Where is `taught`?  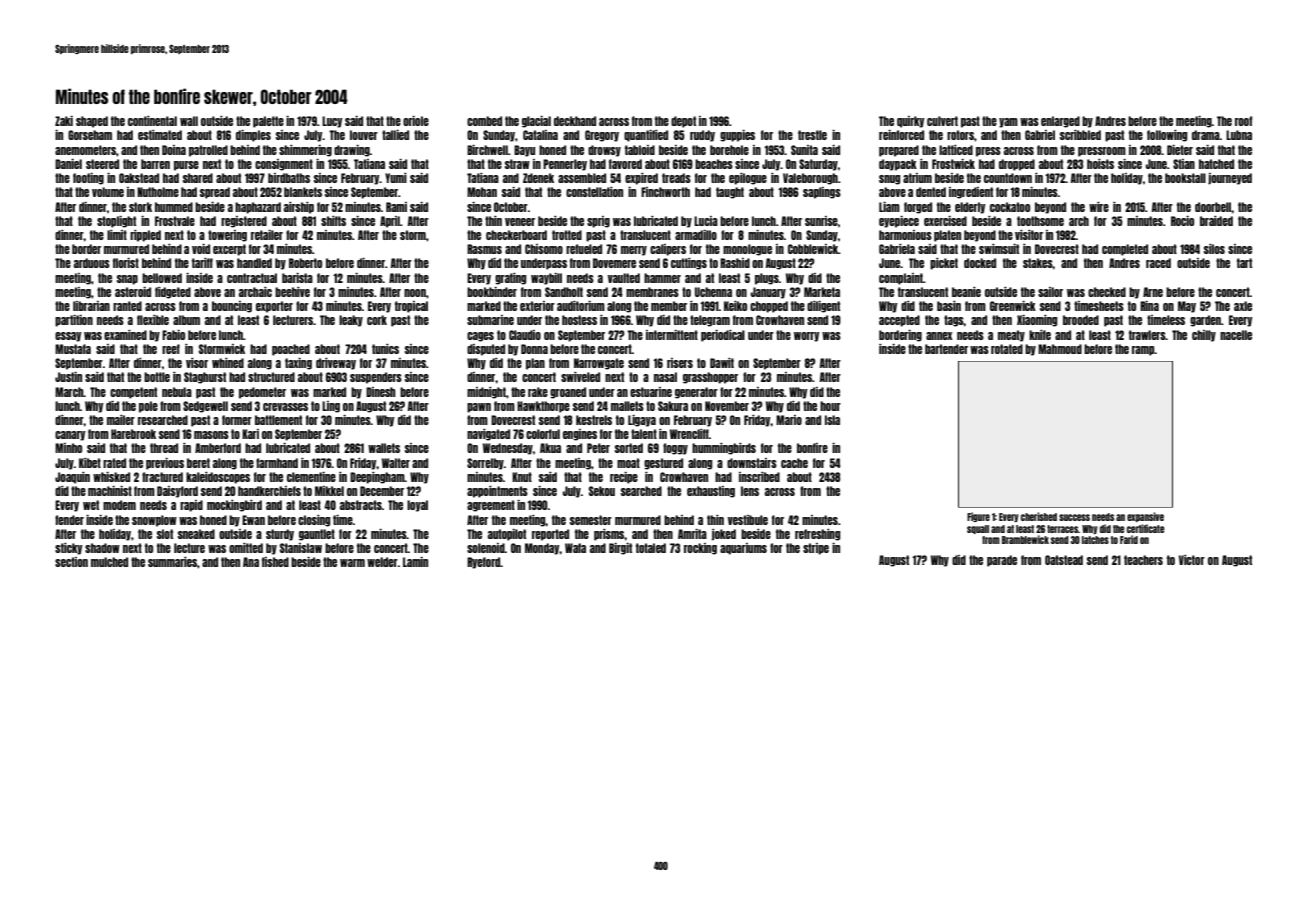
taught is located at coordinates (730, 193).
